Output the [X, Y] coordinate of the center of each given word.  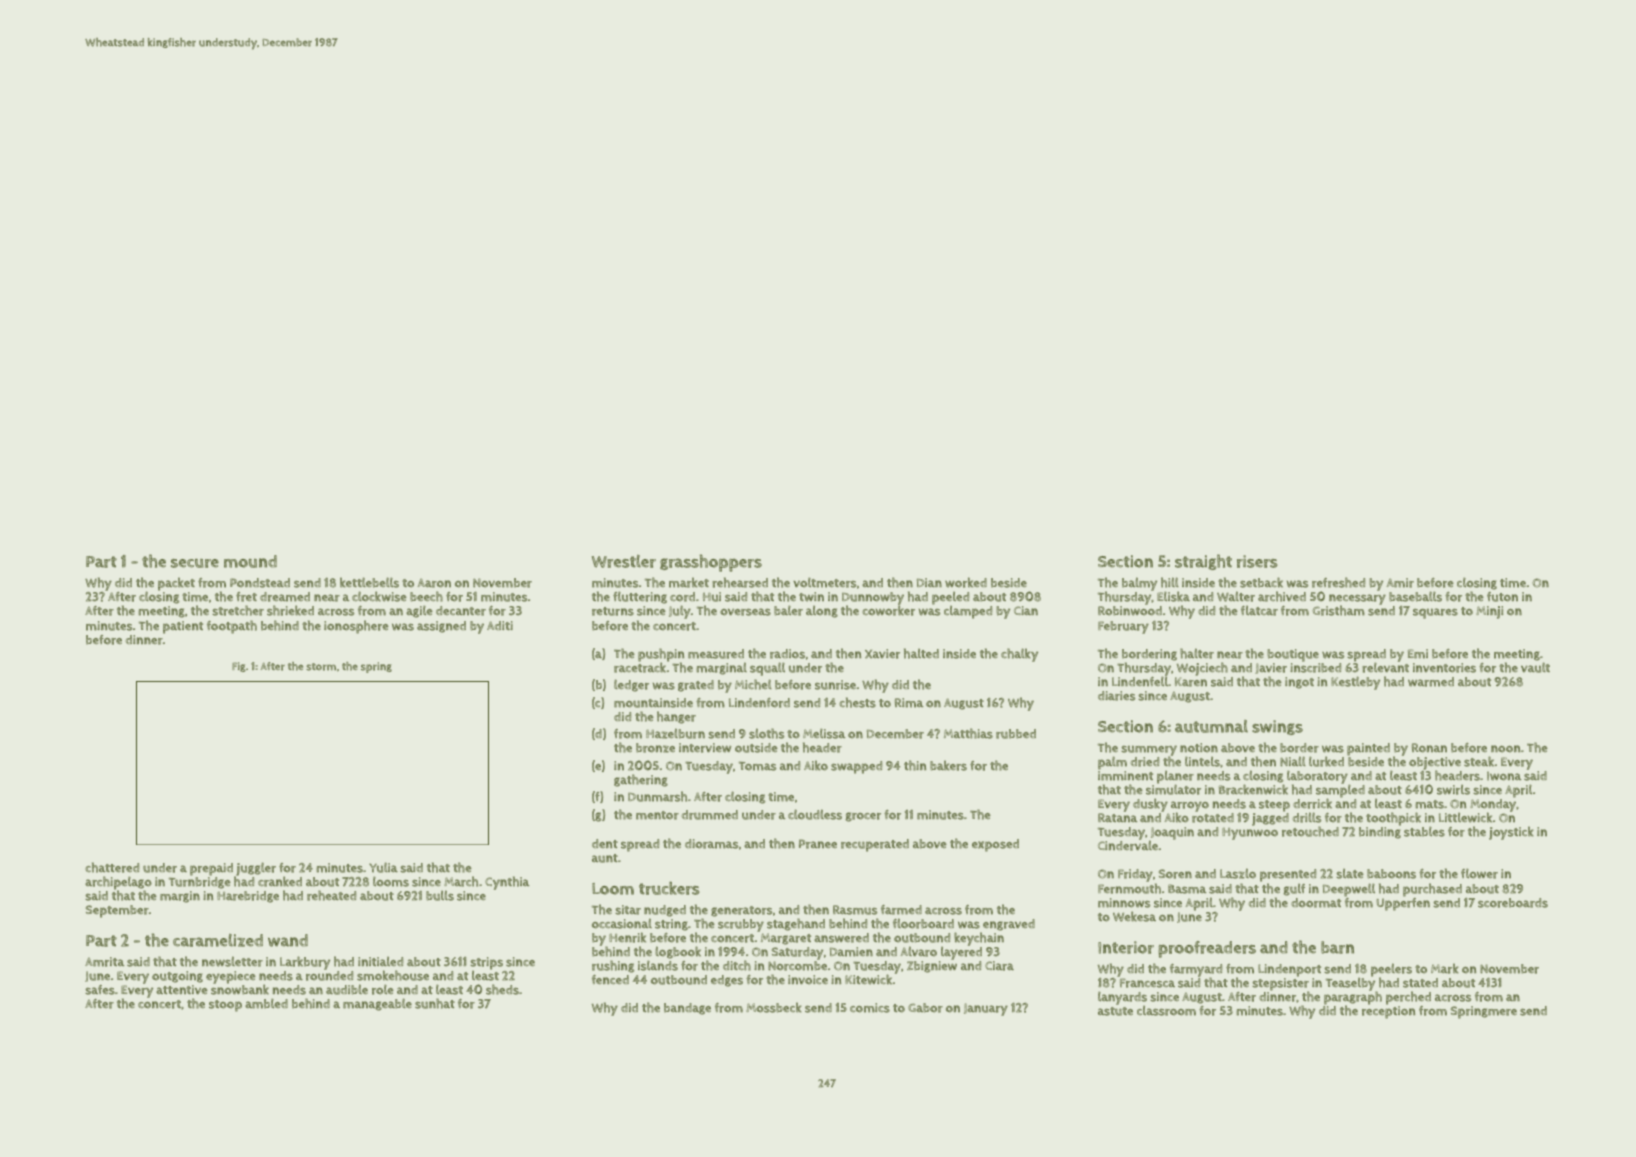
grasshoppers [711, 563]
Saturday [797, 953]
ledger [631, 685]
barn [1337, 947]
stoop [225, 1006]
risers [1257, 561]
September [117, 911]
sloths [766, 733]
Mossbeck [774, 1007]
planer [1175, 778]
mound [250, 561]
